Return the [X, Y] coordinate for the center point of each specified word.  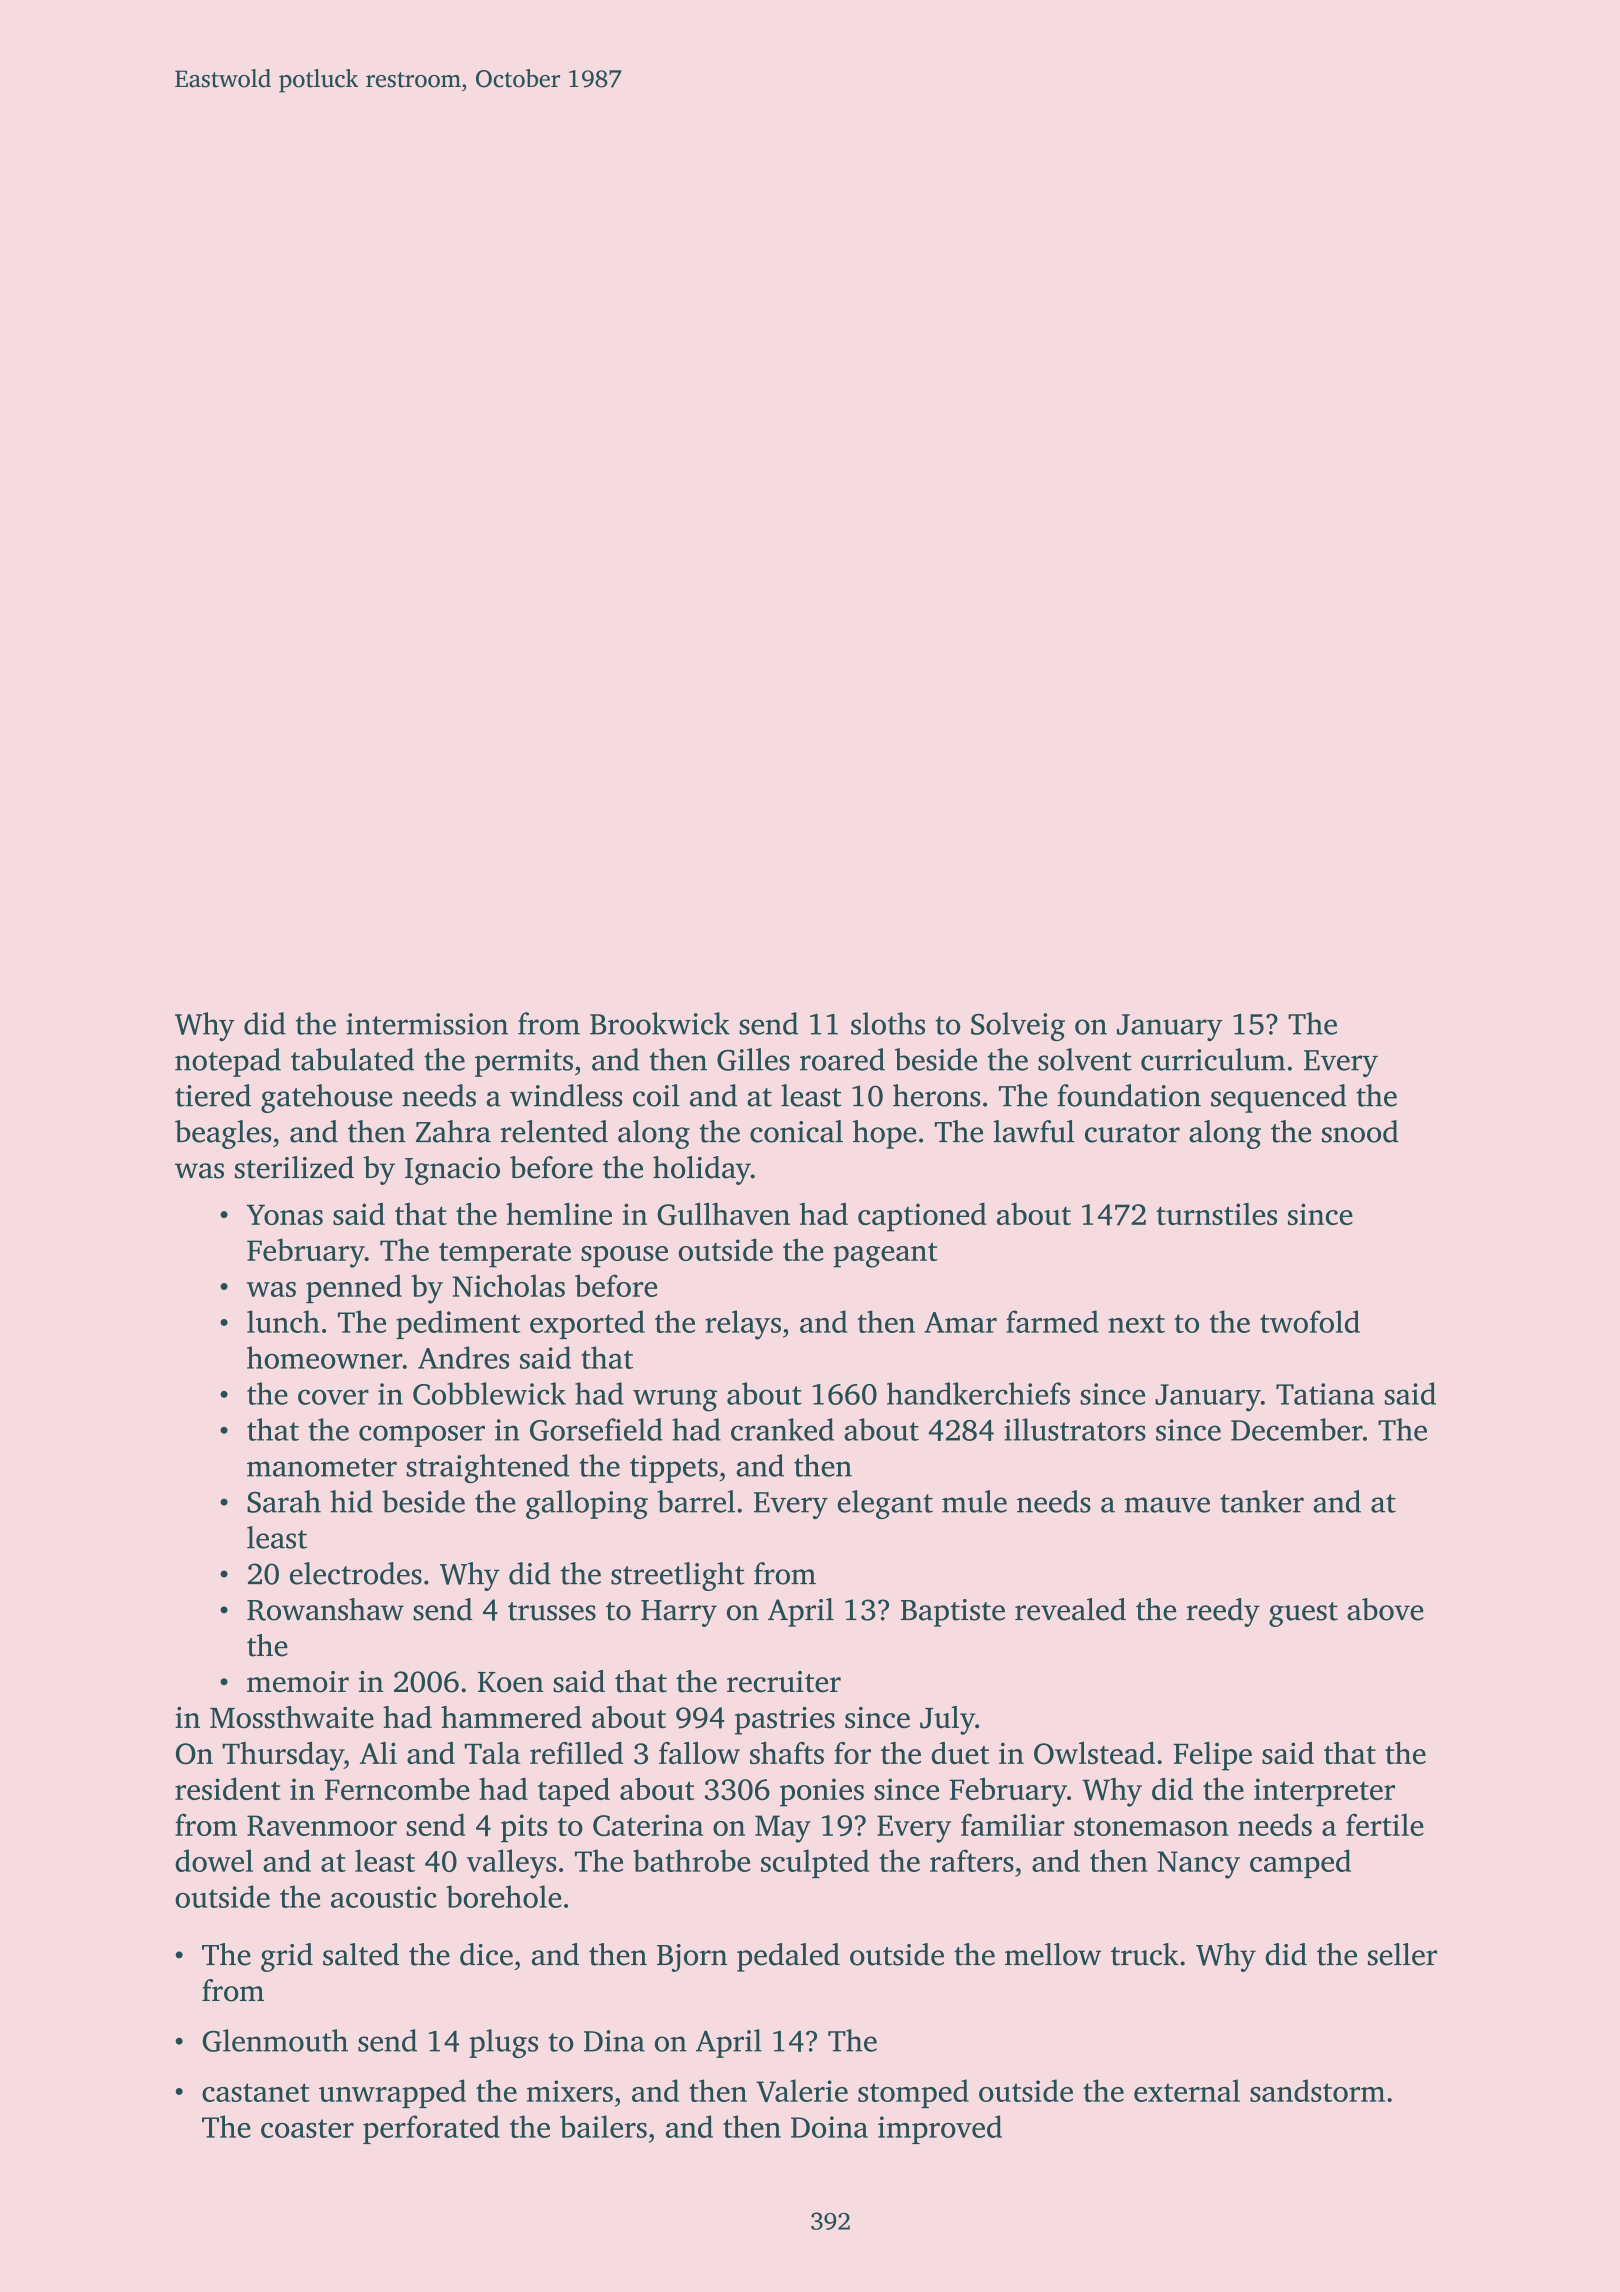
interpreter [1324, 1792]
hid [351, 1501]
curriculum [1213, 1059]
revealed [1070, 1609]
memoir [298, 1682]
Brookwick [660, 1023]
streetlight [677, 1576]
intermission [427, 1024]
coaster [307, 2128]
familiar [1013, 1824]
